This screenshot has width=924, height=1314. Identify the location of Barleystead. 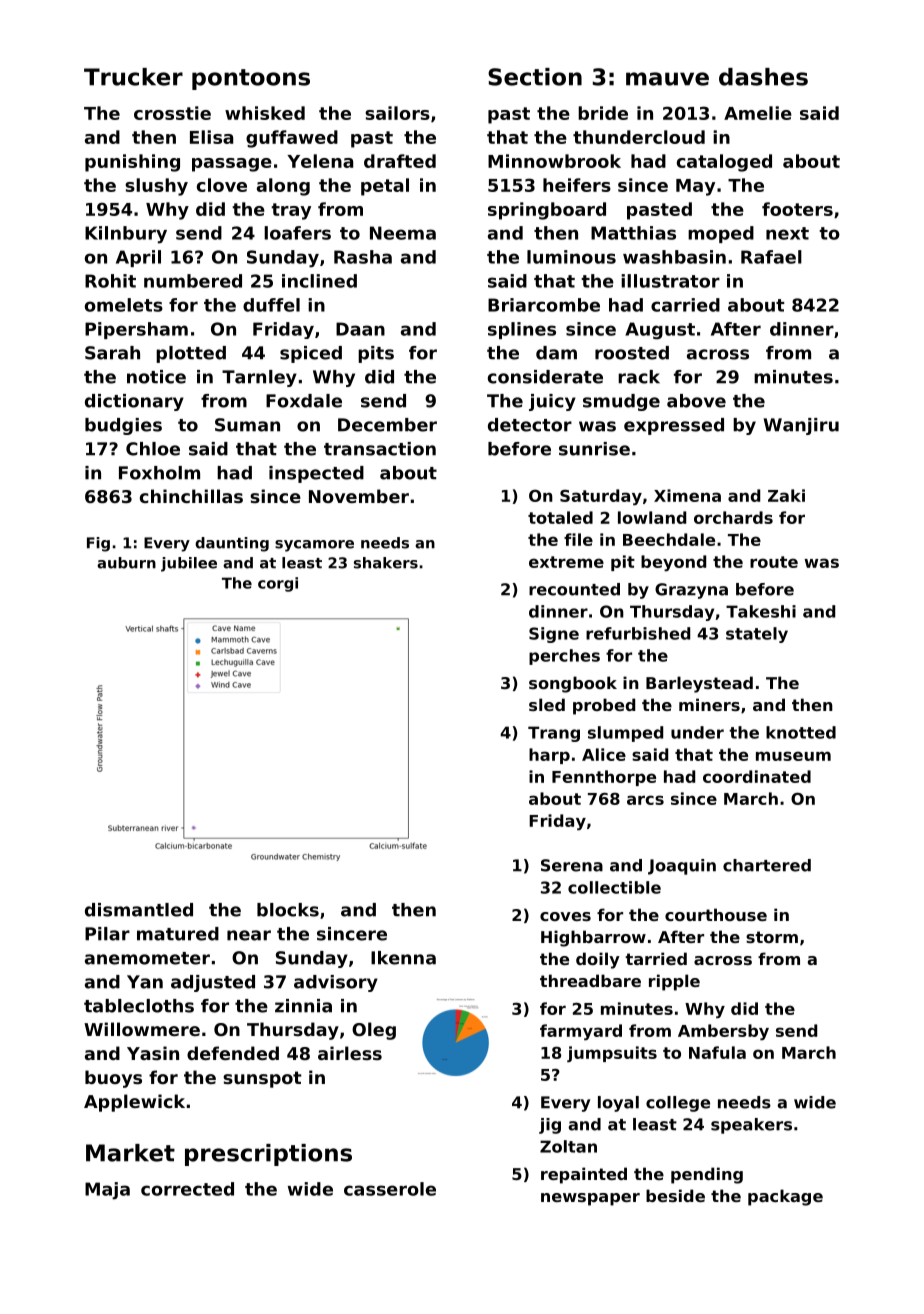
(699, 684).
